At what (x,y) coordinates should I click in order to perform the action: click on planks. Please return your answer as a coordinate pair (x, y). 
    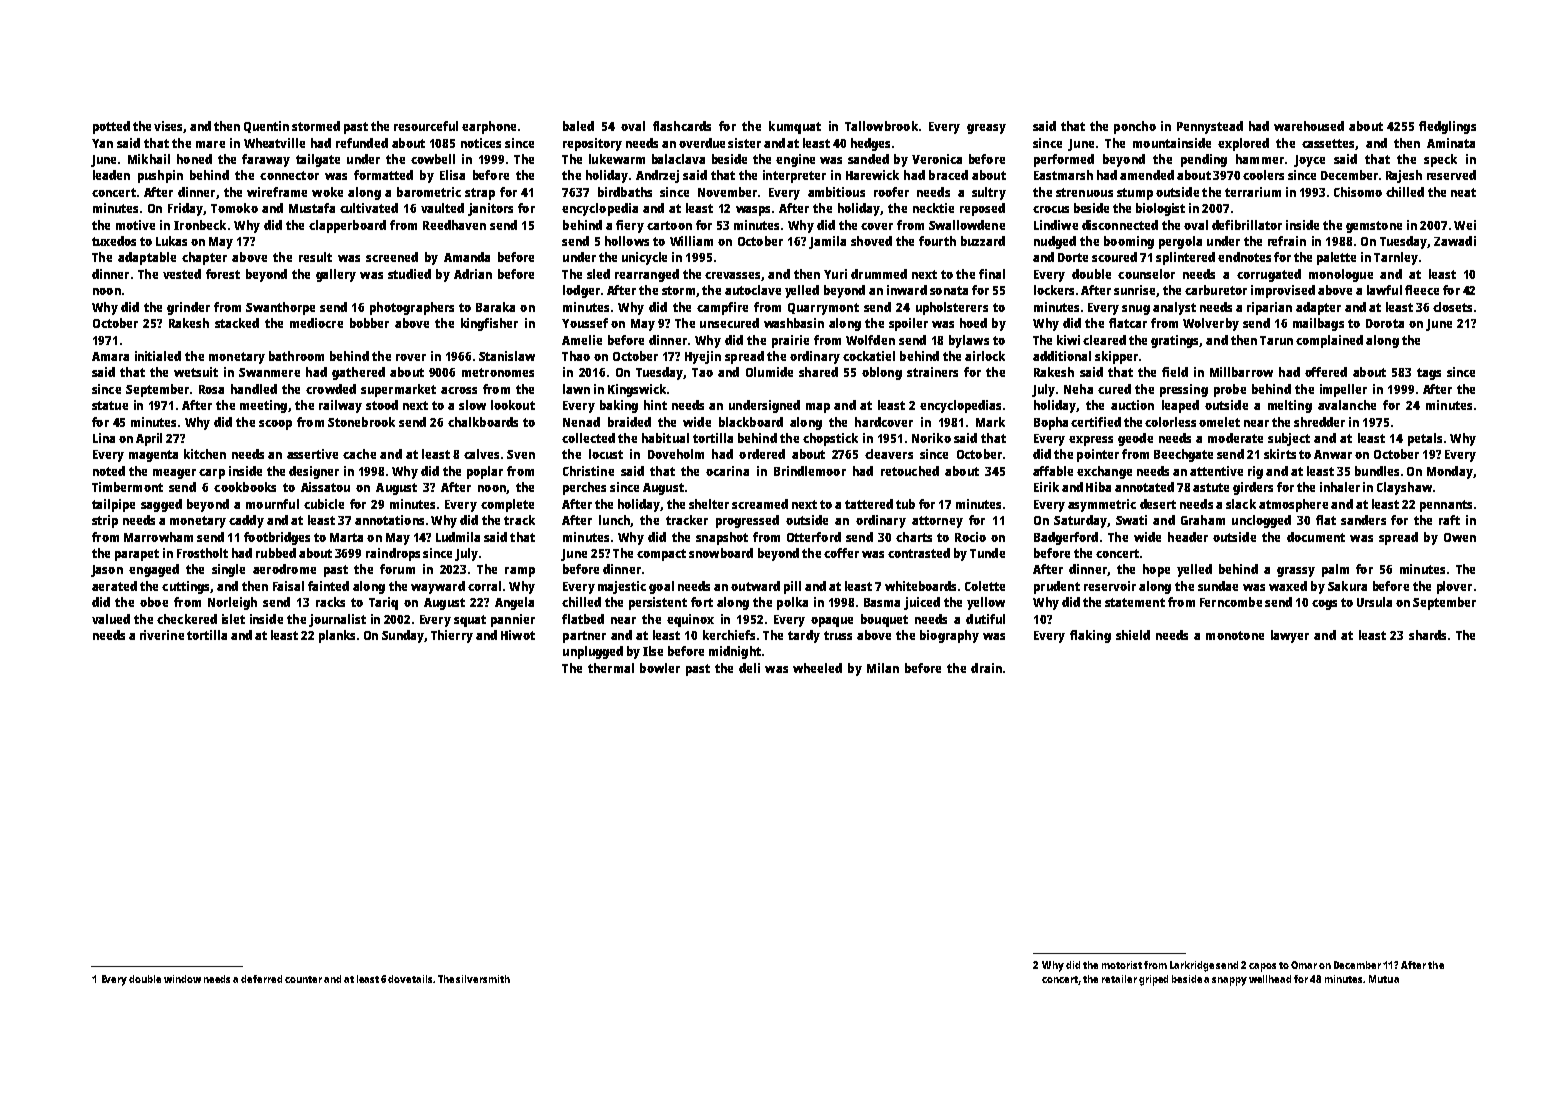
    Looking at the image, I should click on (337, 636).
